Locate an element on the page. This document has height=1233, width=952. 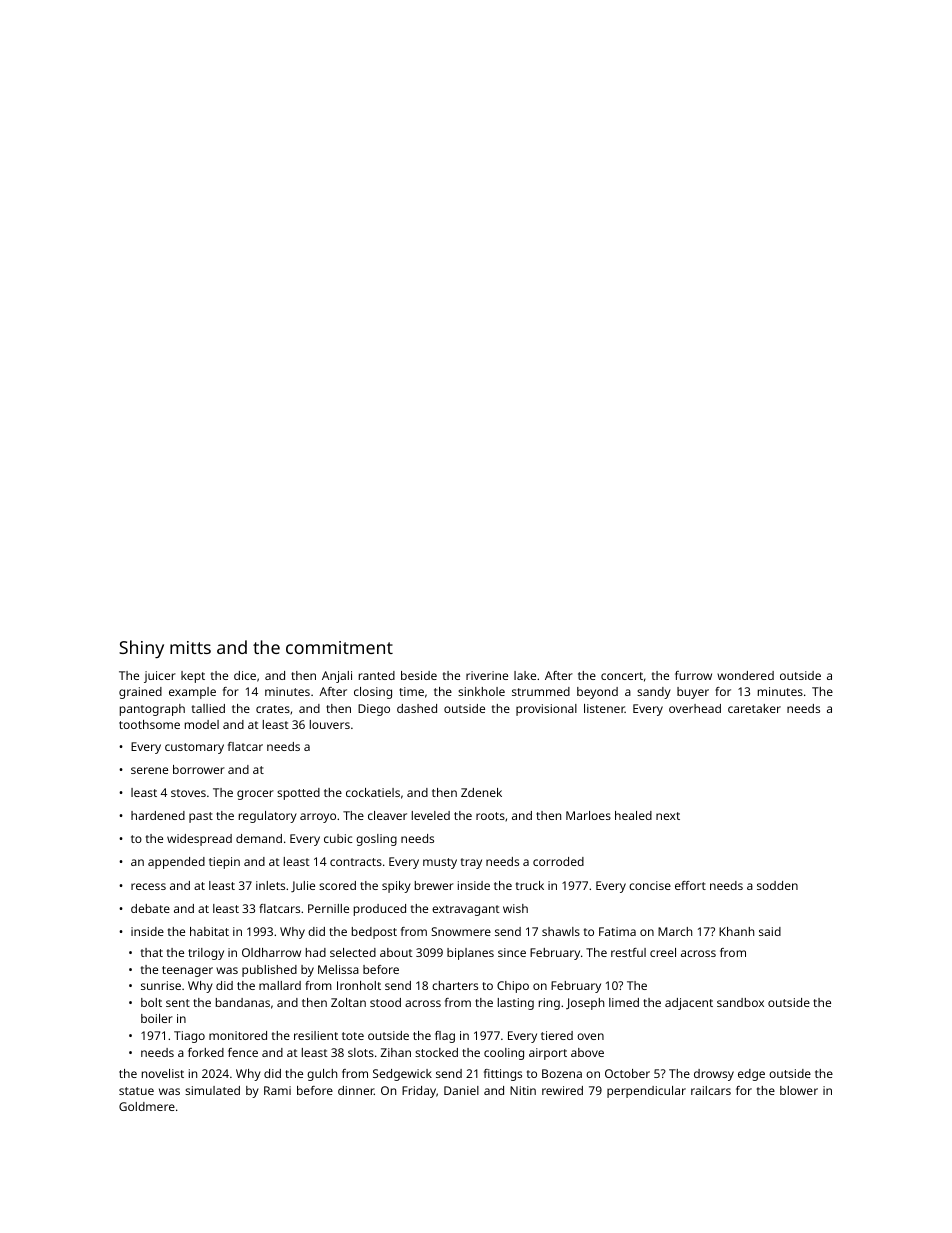
crates is located at coordinates (273, 709).
